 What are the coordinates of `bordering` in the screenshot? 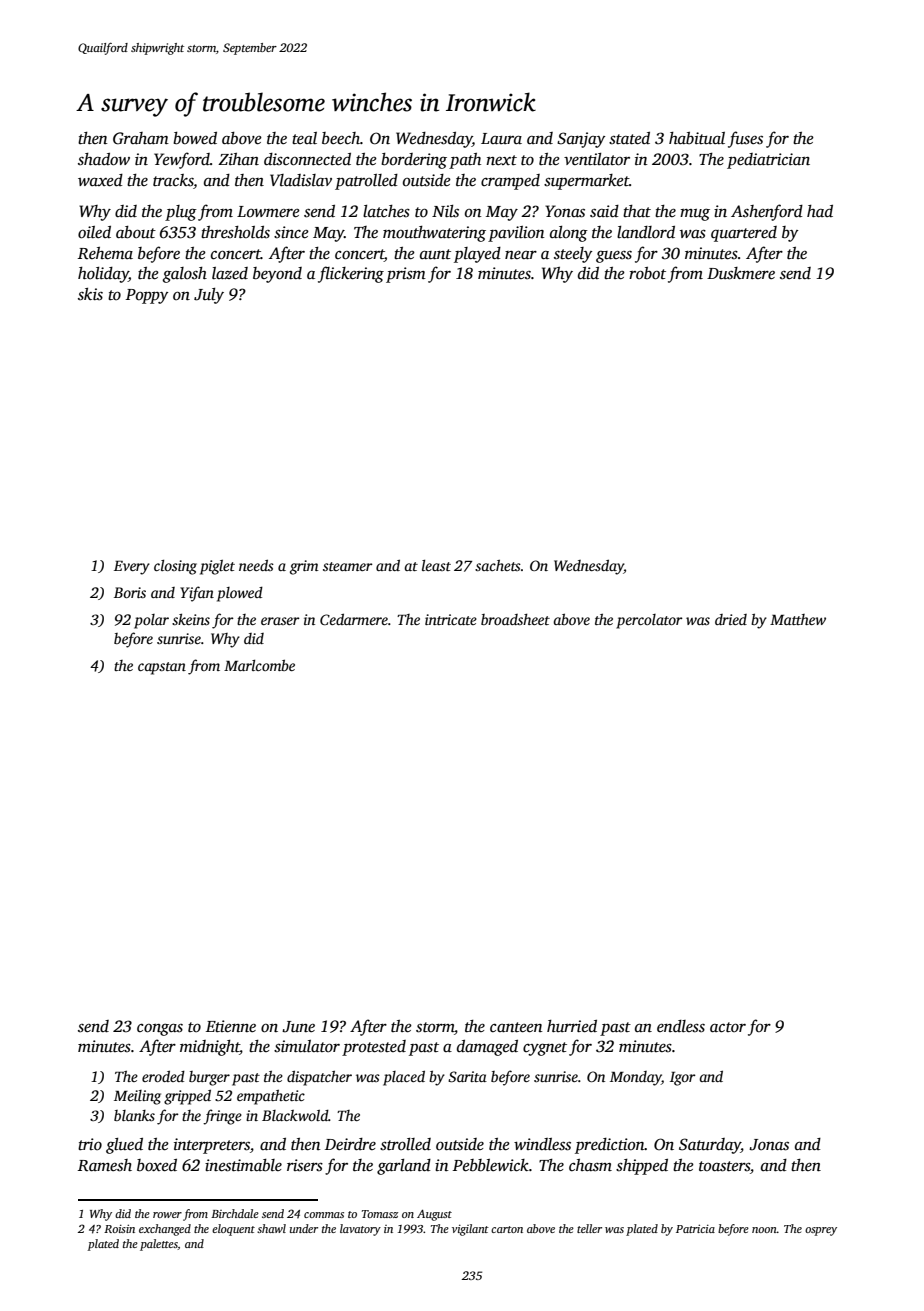 It's located at (414, 161).
